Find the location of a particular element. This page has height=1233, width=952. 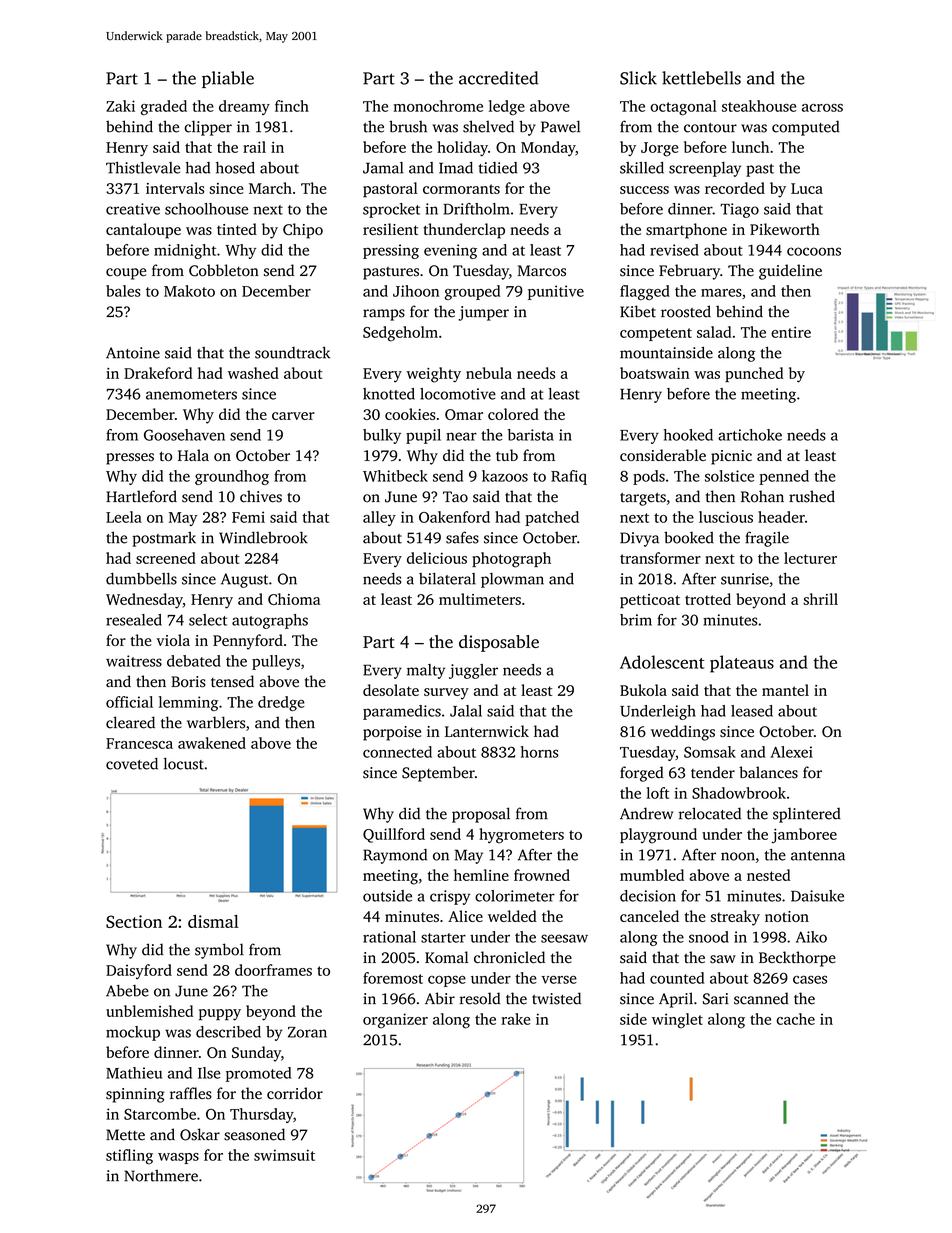

entire is located at coordinates (791, 332).
